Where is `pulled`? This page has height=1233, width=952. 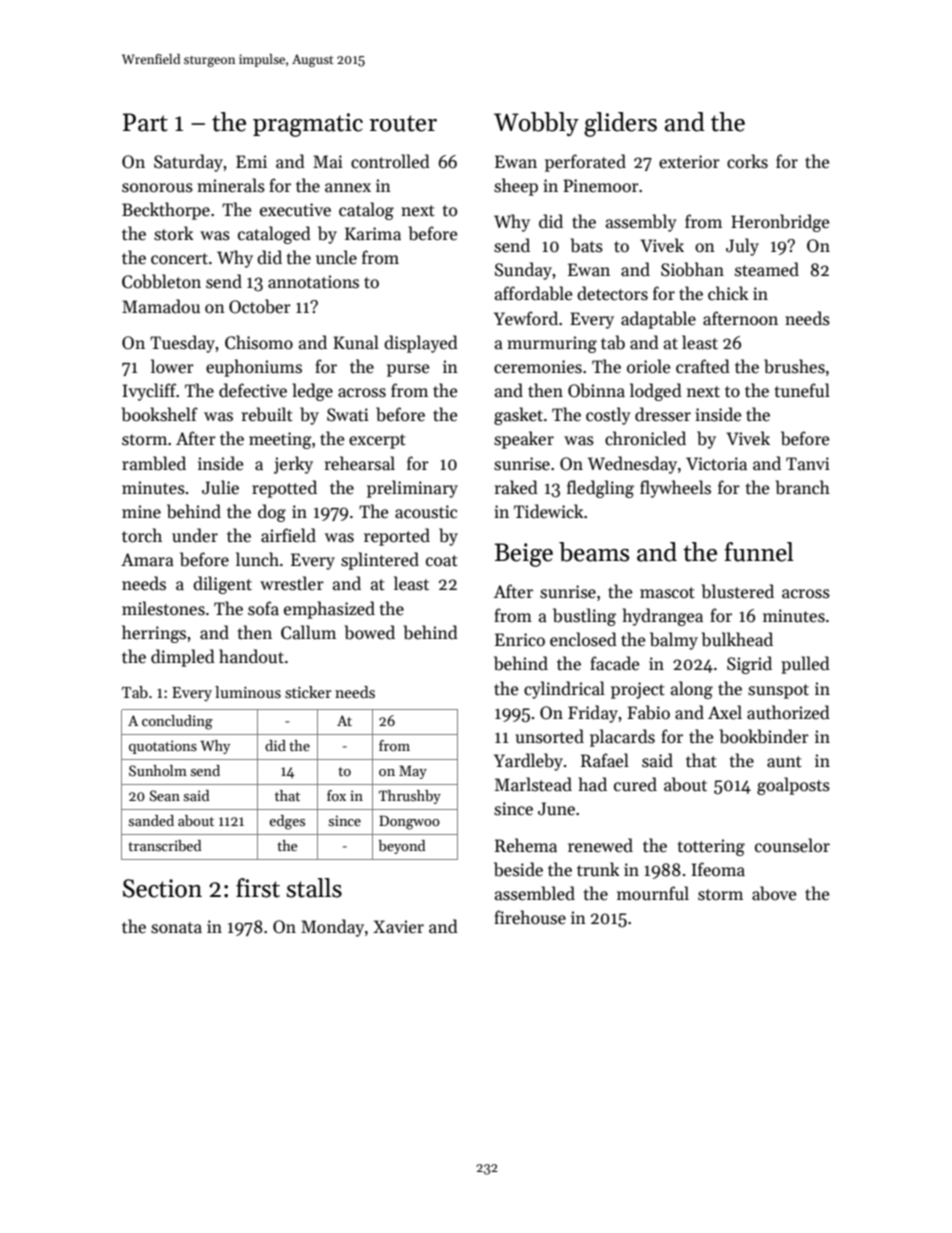 pulled is located at coordinates (805, 665).
